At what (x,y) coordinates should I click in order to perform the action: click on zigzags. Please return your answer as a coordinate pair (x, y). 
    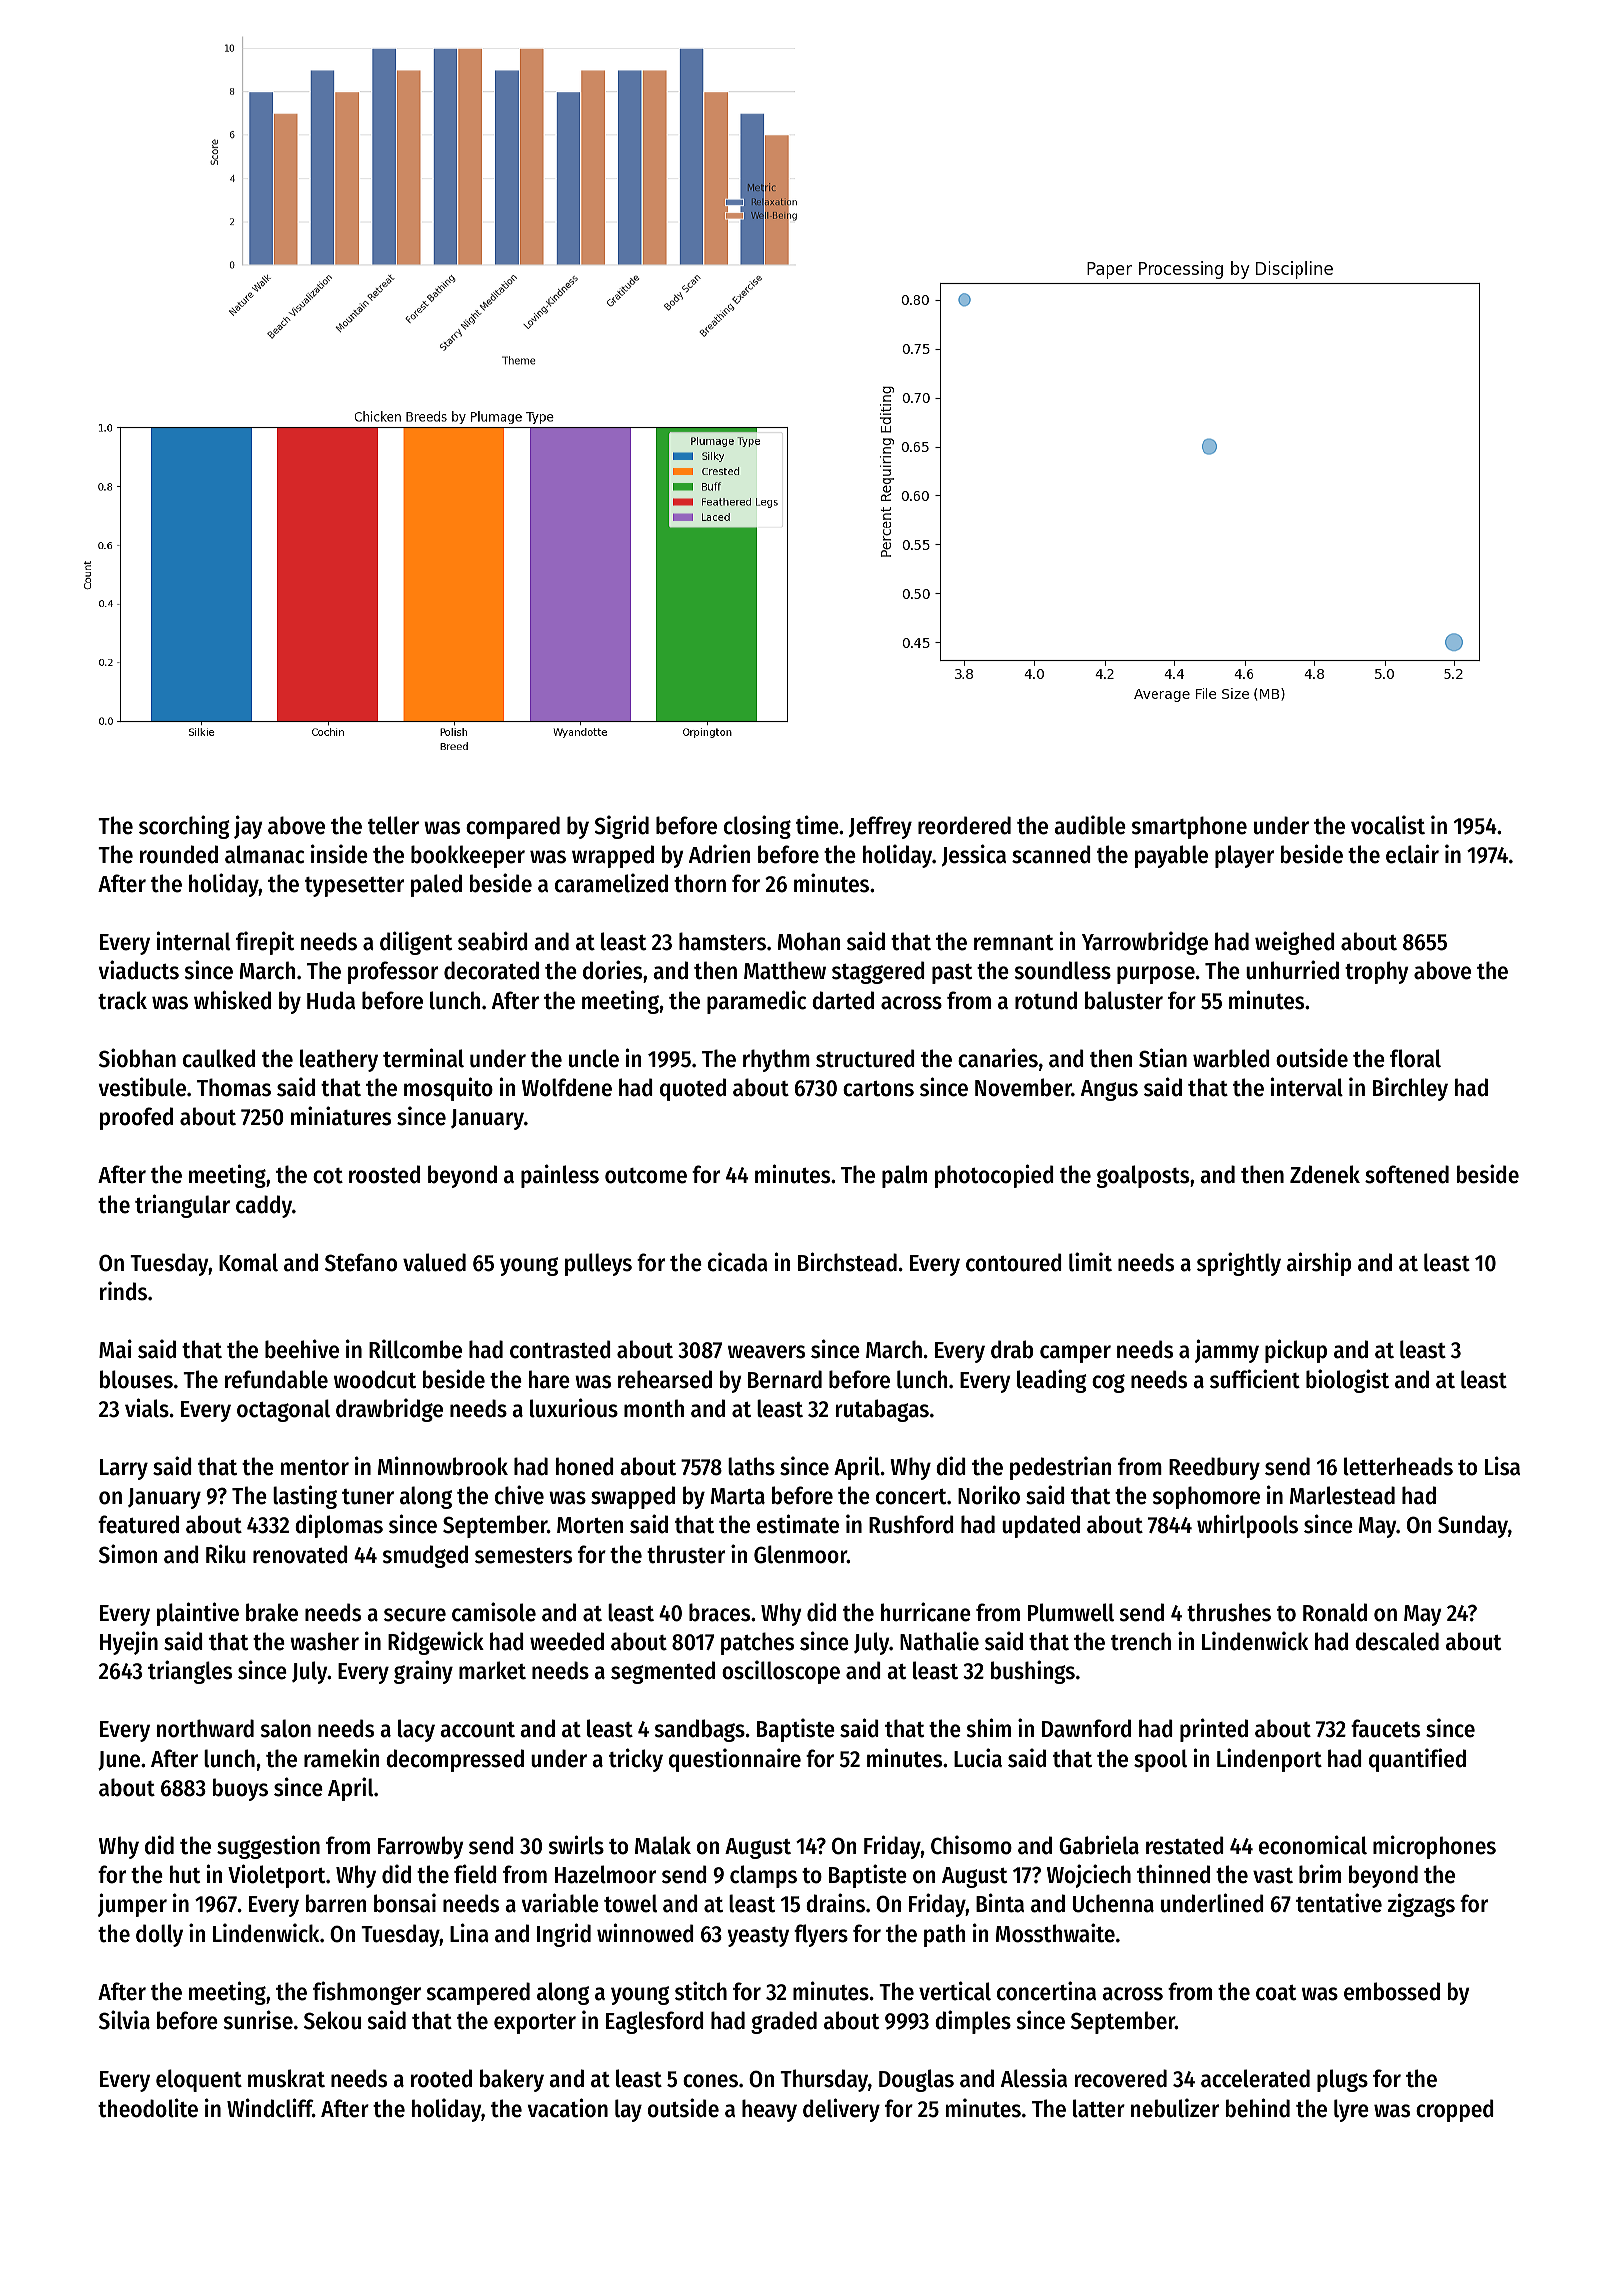
    Looking at the image, I should click on (1421, 1905).
